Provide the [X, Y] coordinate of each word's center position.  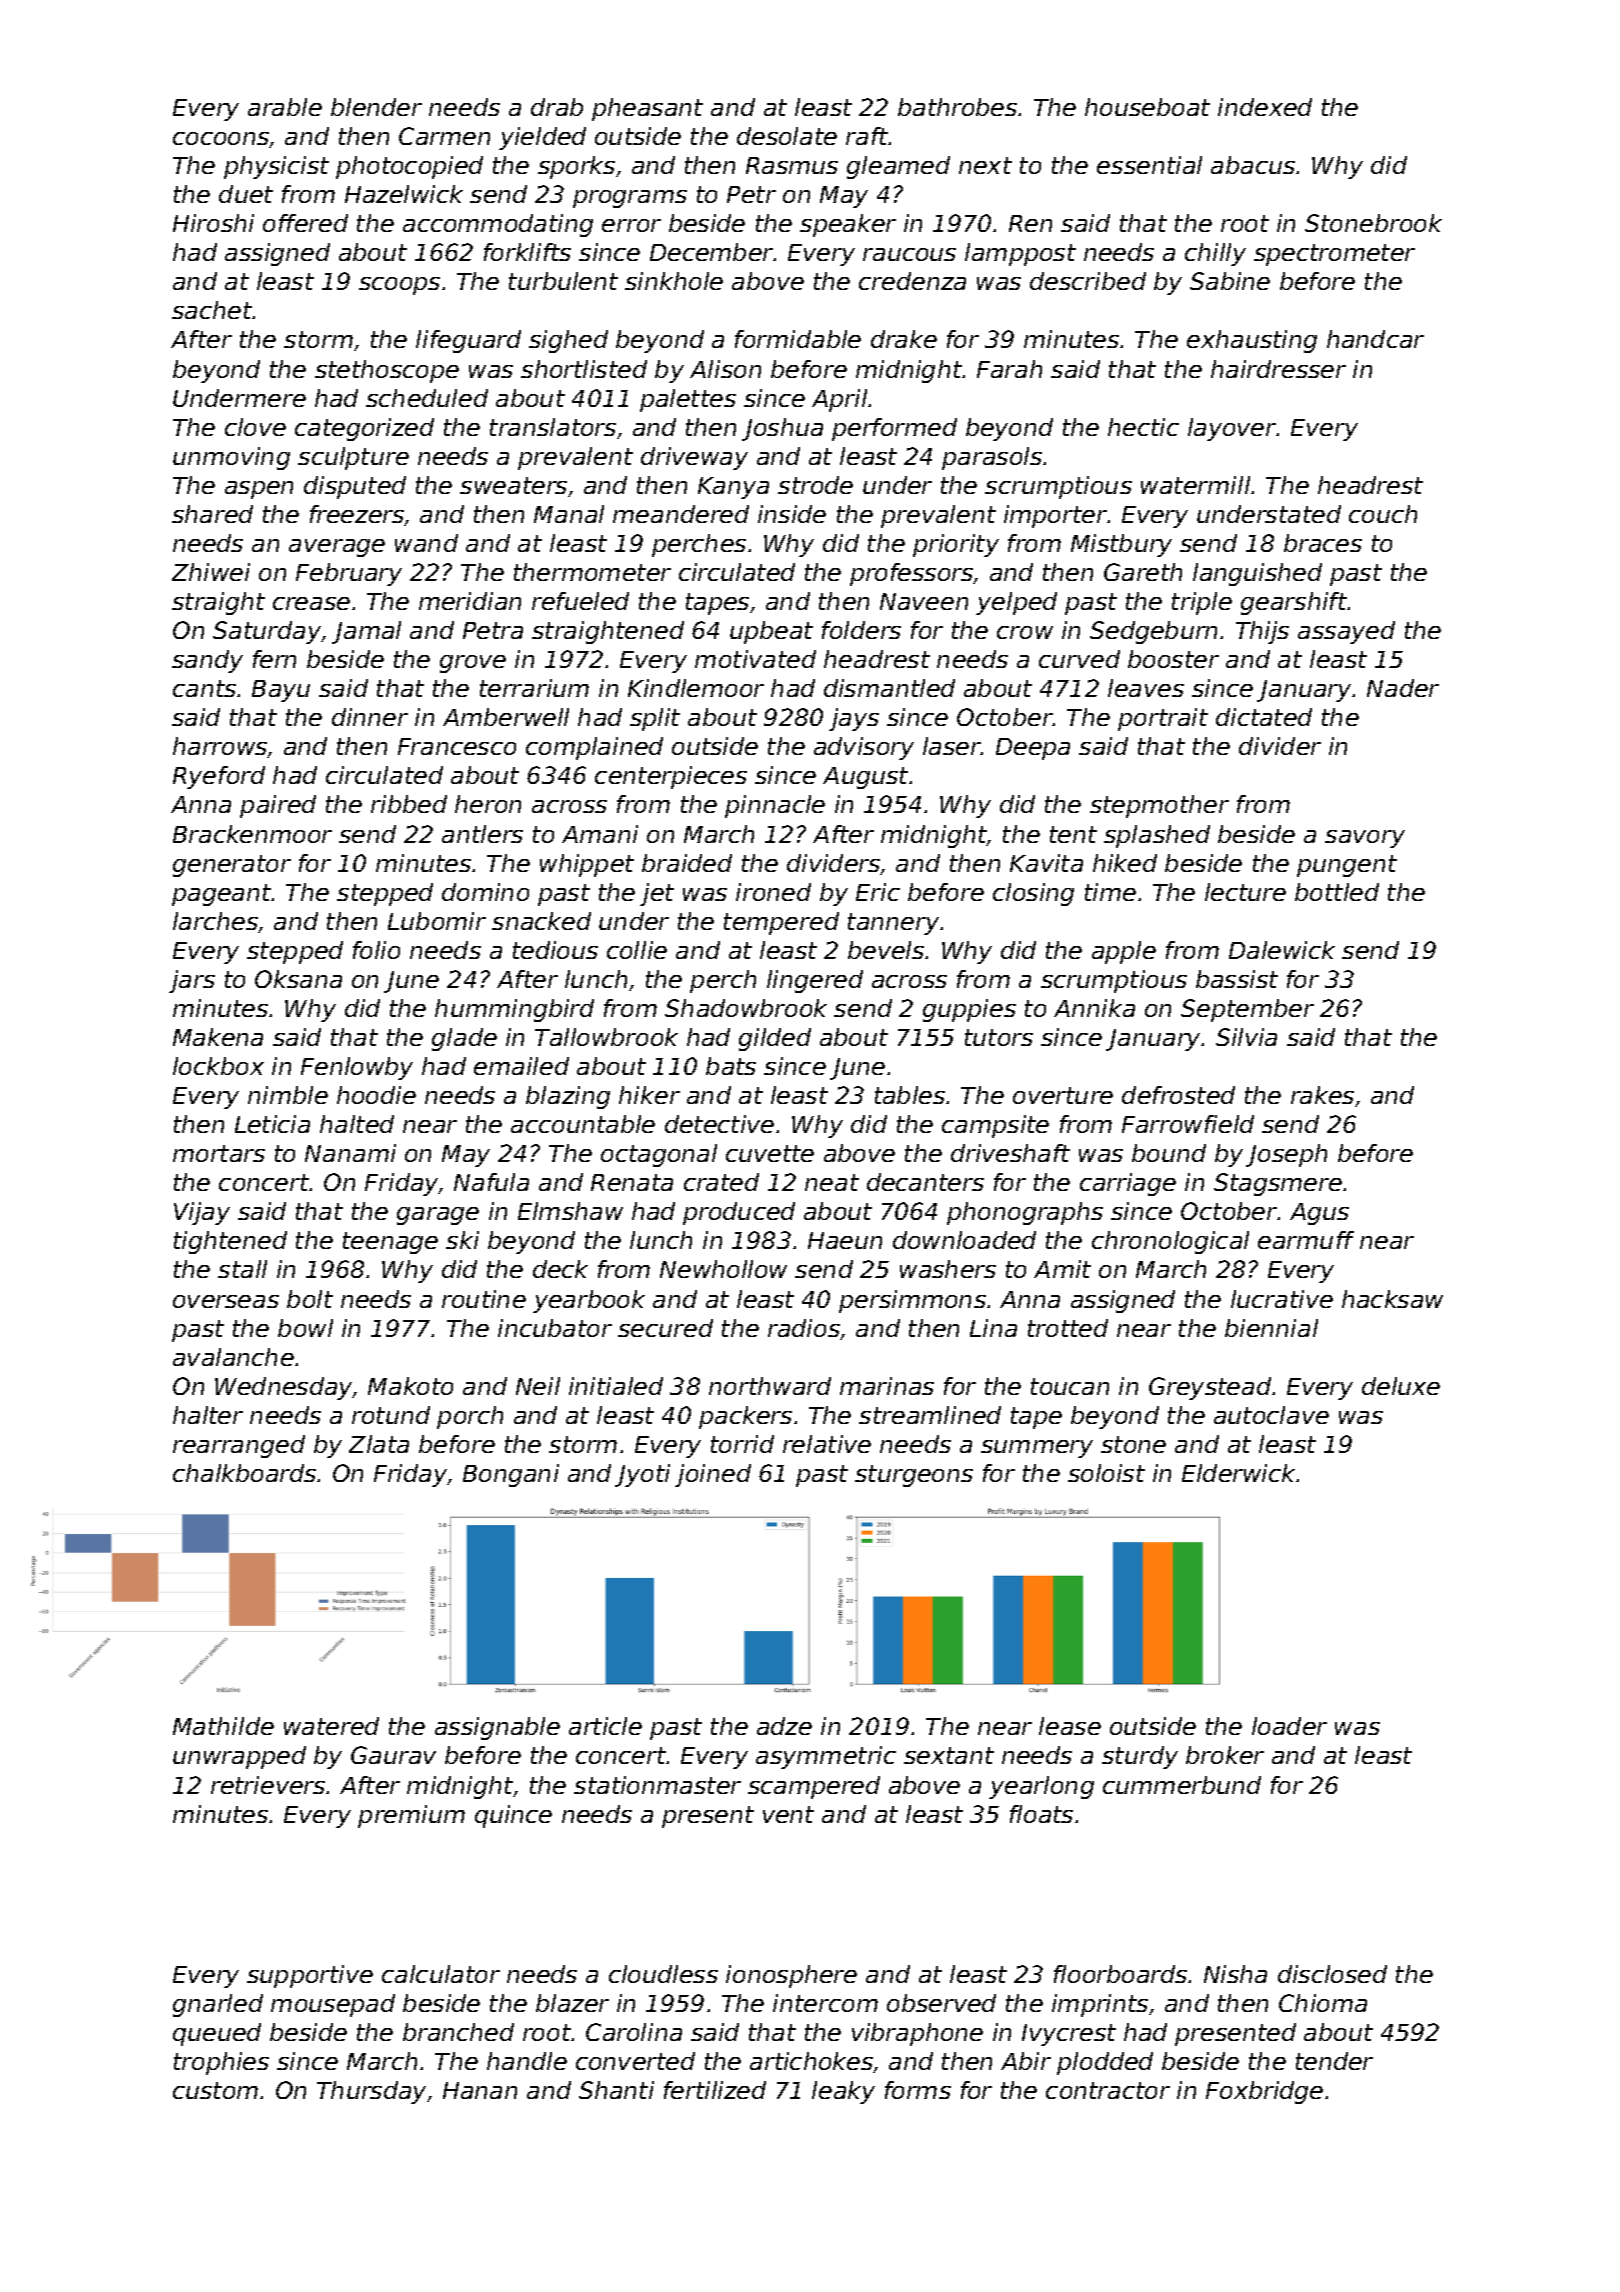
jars [192, 981]
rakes [1322, 1095]
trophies [221, 2063]
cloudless [663, 1974]
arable [285, 107]
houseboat [1147, 107]
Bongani [511, 1475]
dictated [1264, 717]
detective [719, 1124]
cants [204, 688]
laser [952, 746]
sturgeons [914, 1476]
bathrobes [957, 107]
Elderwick [1239, 1473]
